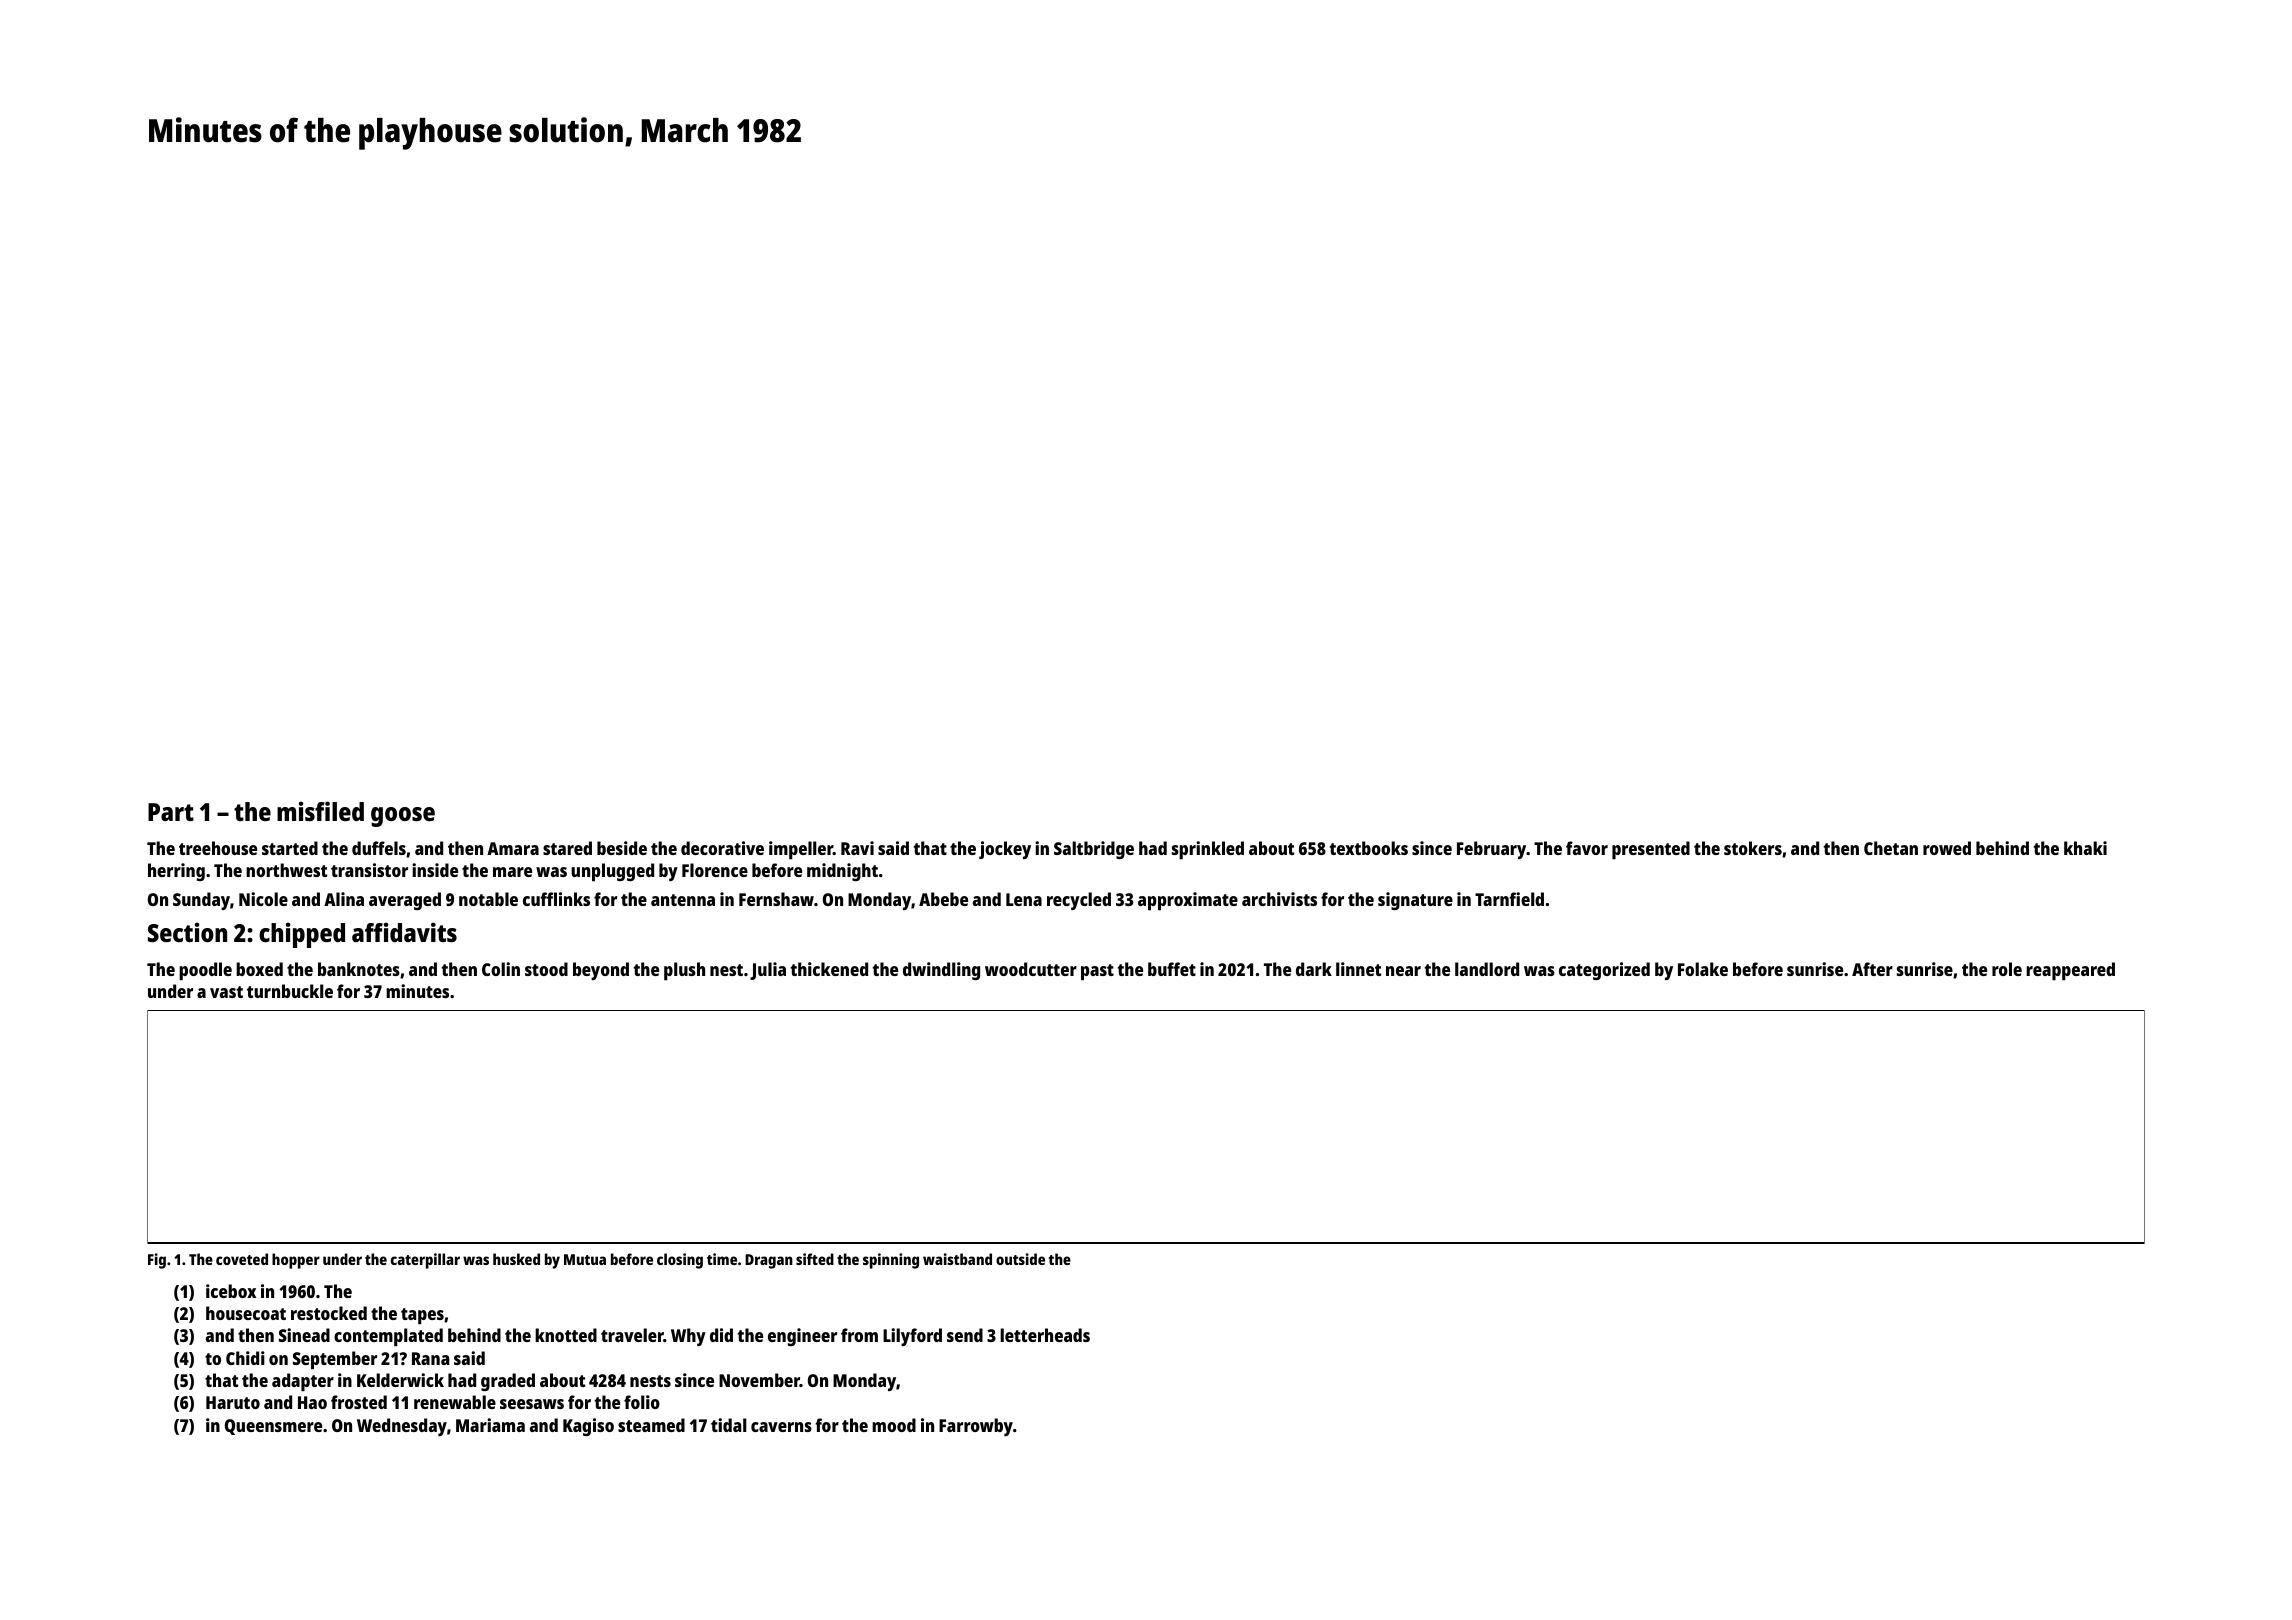 This page has height=1620, width=2292. What do you see at coordinates (2070, 971) in the page?
I see `reappeared` at bounding box center [2070, 971].
